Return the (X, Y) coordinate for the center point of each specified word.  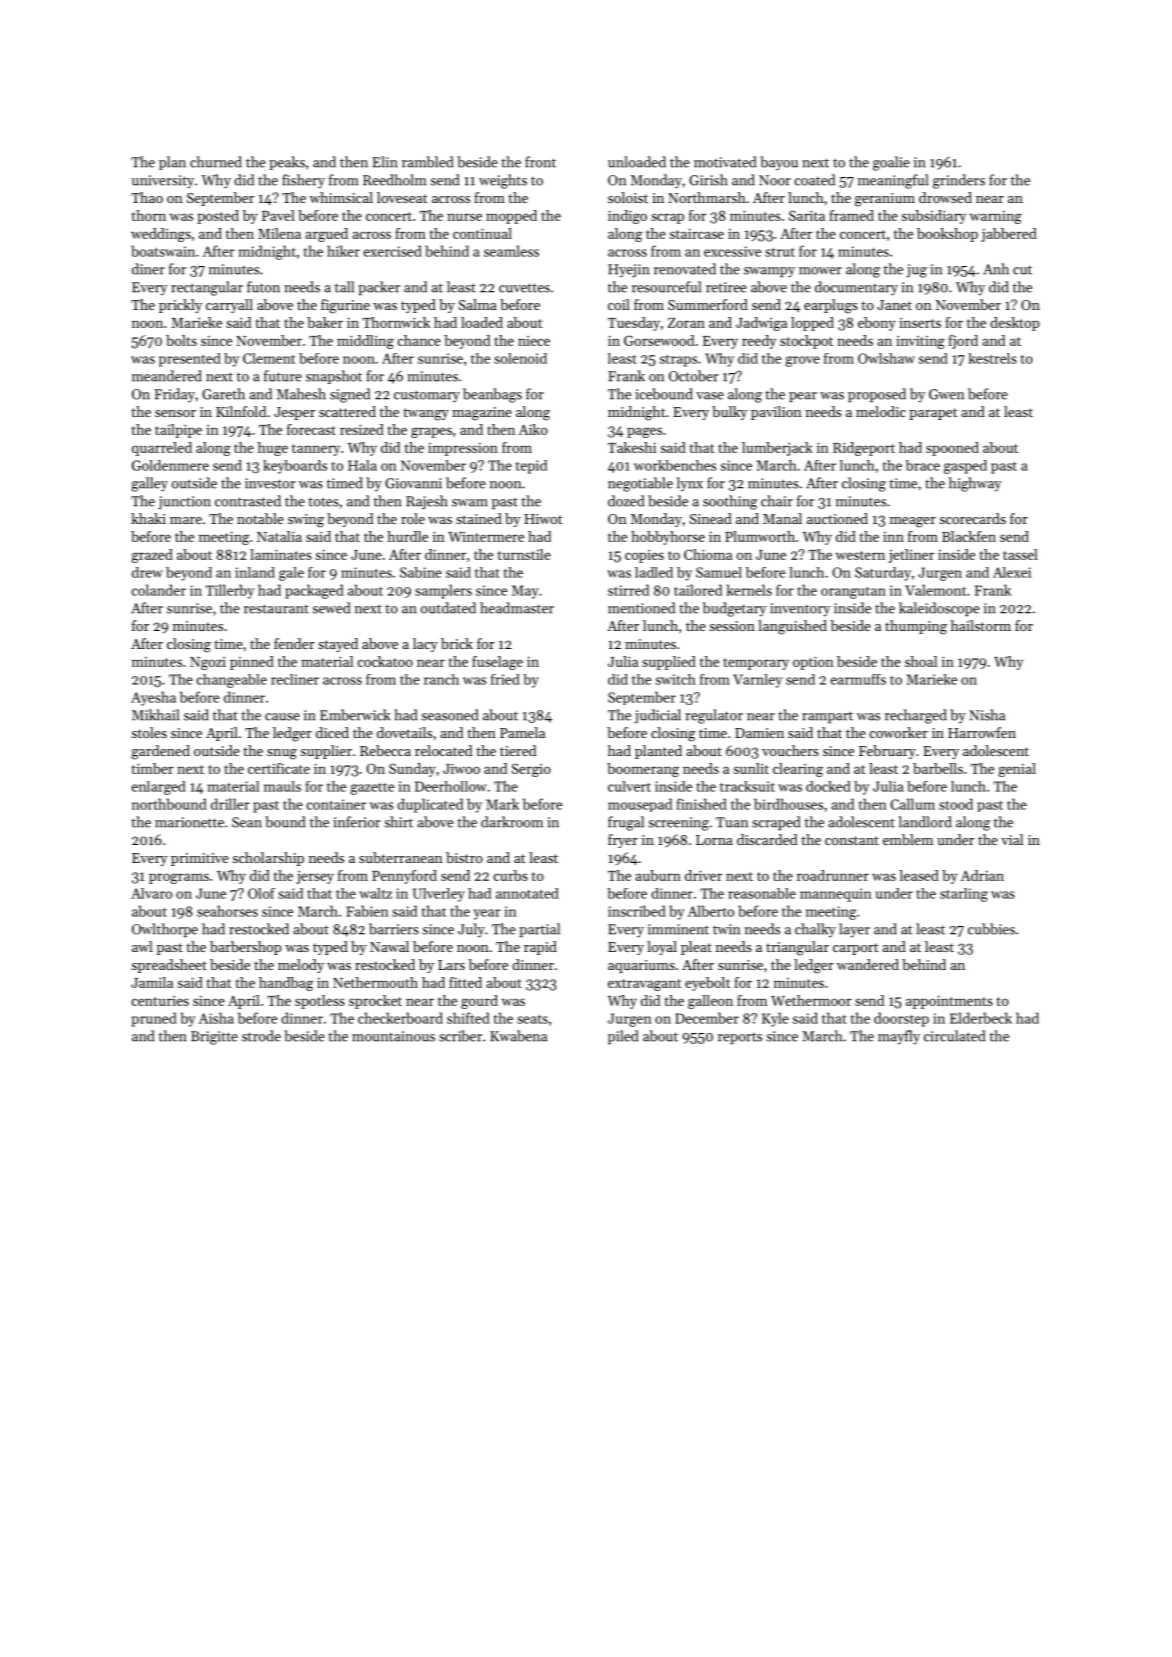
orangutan (853, 593)
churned (216, 162)
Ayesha (153, 698)
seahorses (227, 911)
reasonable (762, 893)
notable (260, 518)
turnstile (524, 554)
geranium (885, 200)
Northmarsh (707, 197)
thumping (916, 627)
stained (479, 518)
